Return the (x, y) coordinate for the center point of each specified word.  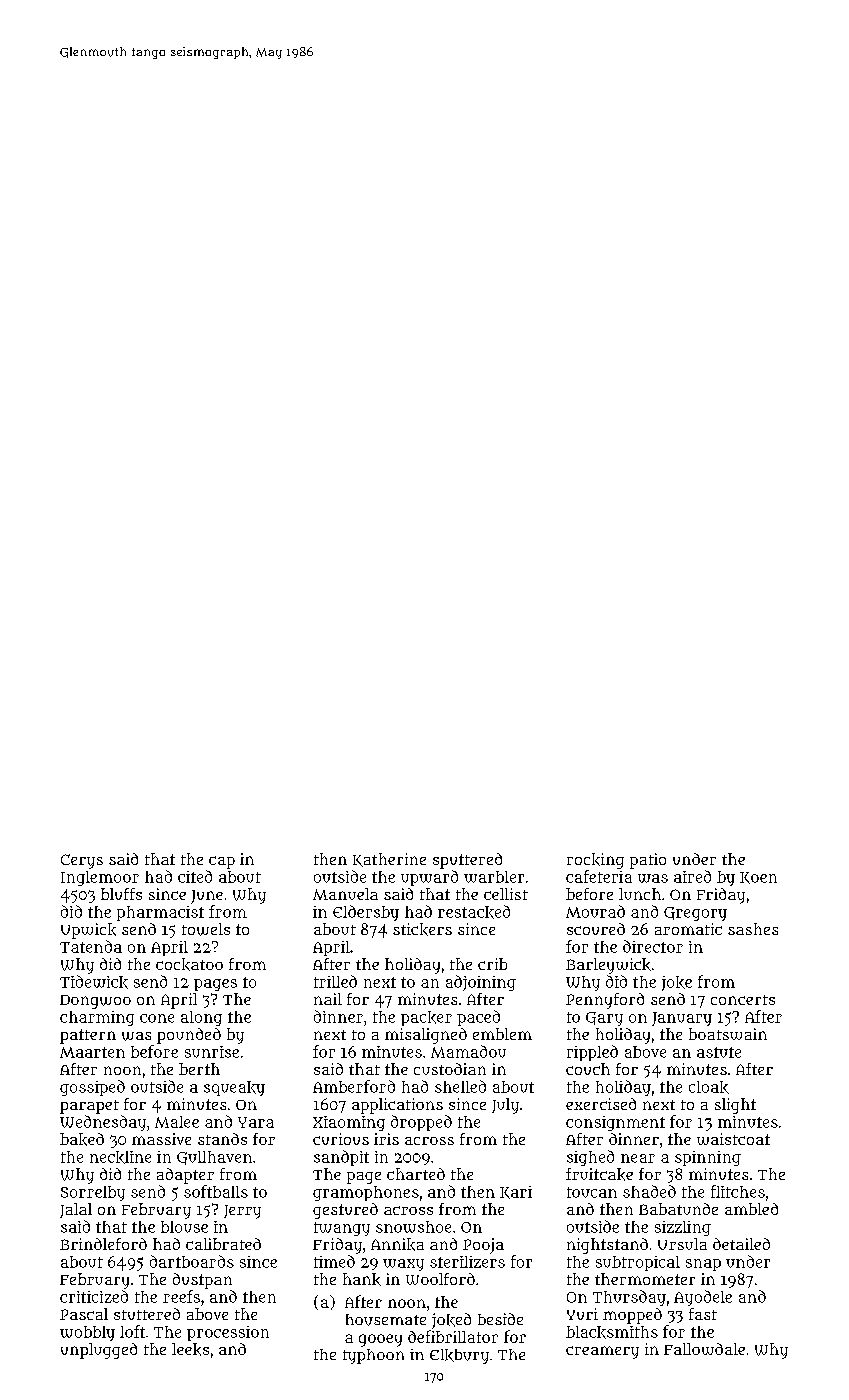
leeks (190, 1349)
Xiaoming (349, 1123)
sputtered (467, 861)
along (201, 1018)
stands (222, 1139)
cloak (709, 1087)
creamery (602, 1352)
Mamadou (468, 1051)
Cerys (82, 861)
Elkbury (459, 1356)
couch (588, 1069)
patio (648, 861)
